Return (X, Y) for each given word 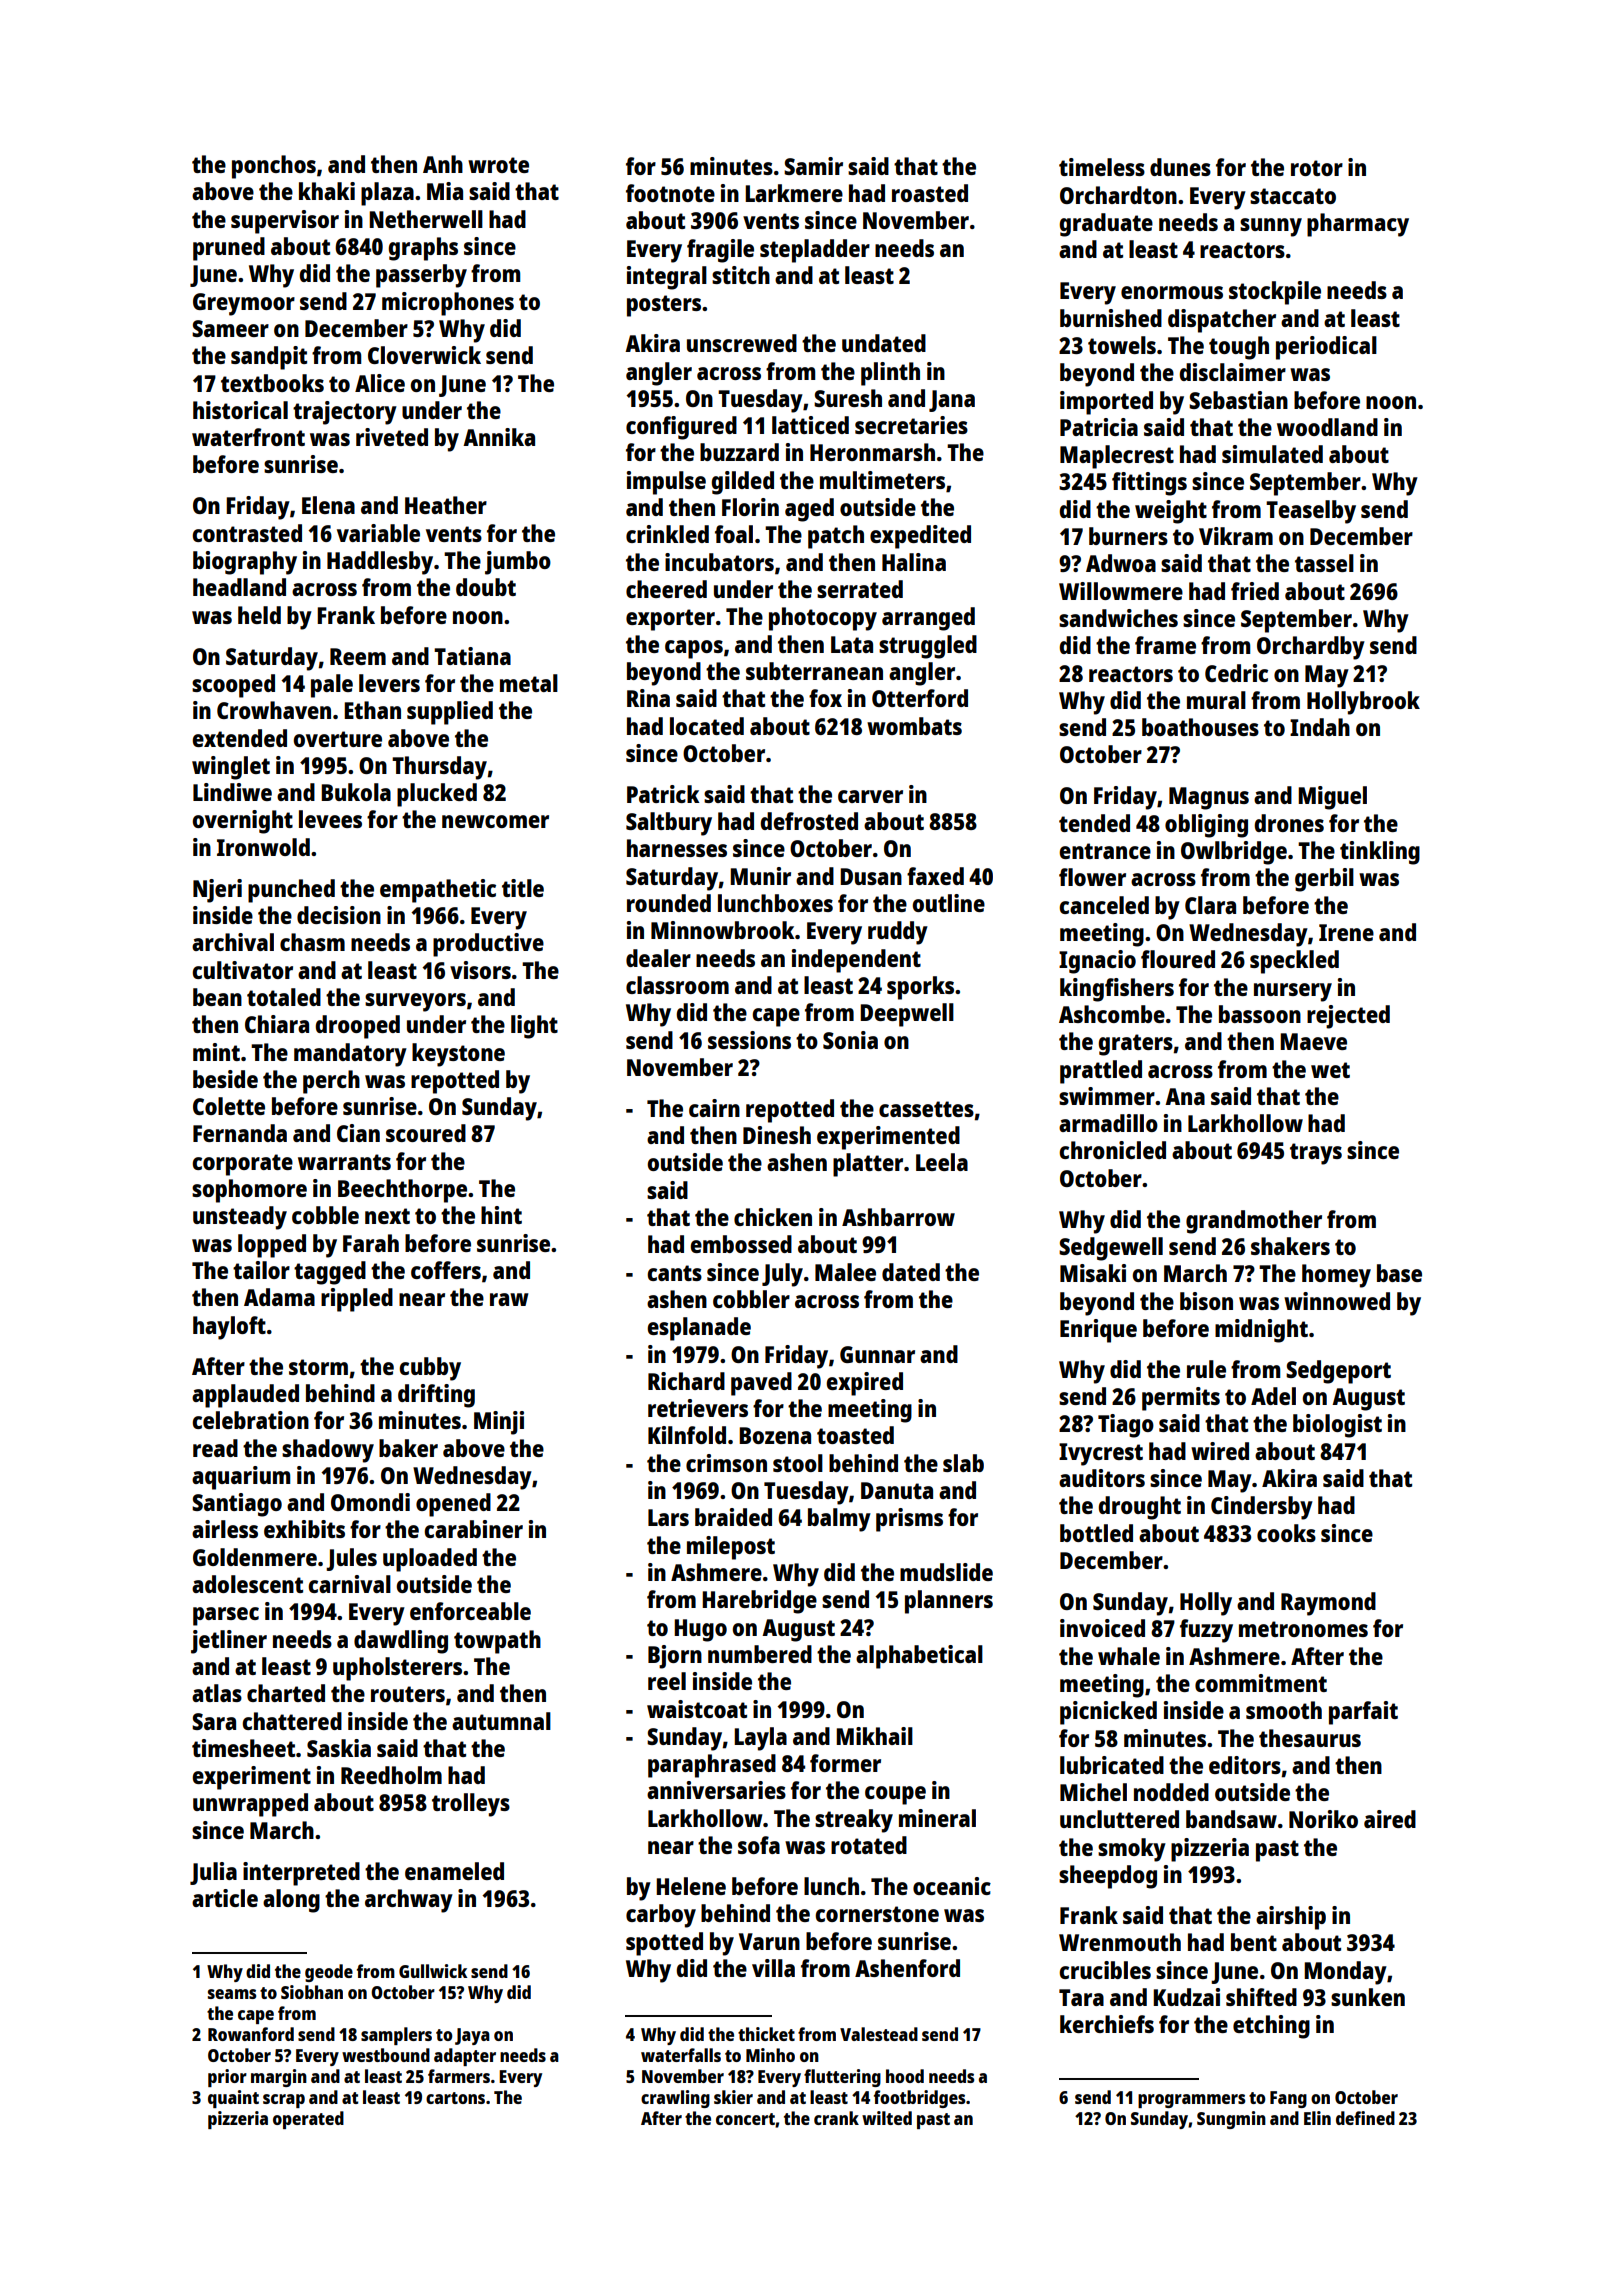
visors (480, 970)
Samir (813, 166)
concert (745, 2119)
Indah (1320, 727)
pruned (229, 249)
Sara (214, 1721)
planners (949, 1602)
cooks (1286, 1533)
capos (694, 649)
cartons (455, 2098)
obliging (1206, 826)
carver (870, 796)
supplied (450, 713)
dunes (1180, 167)
